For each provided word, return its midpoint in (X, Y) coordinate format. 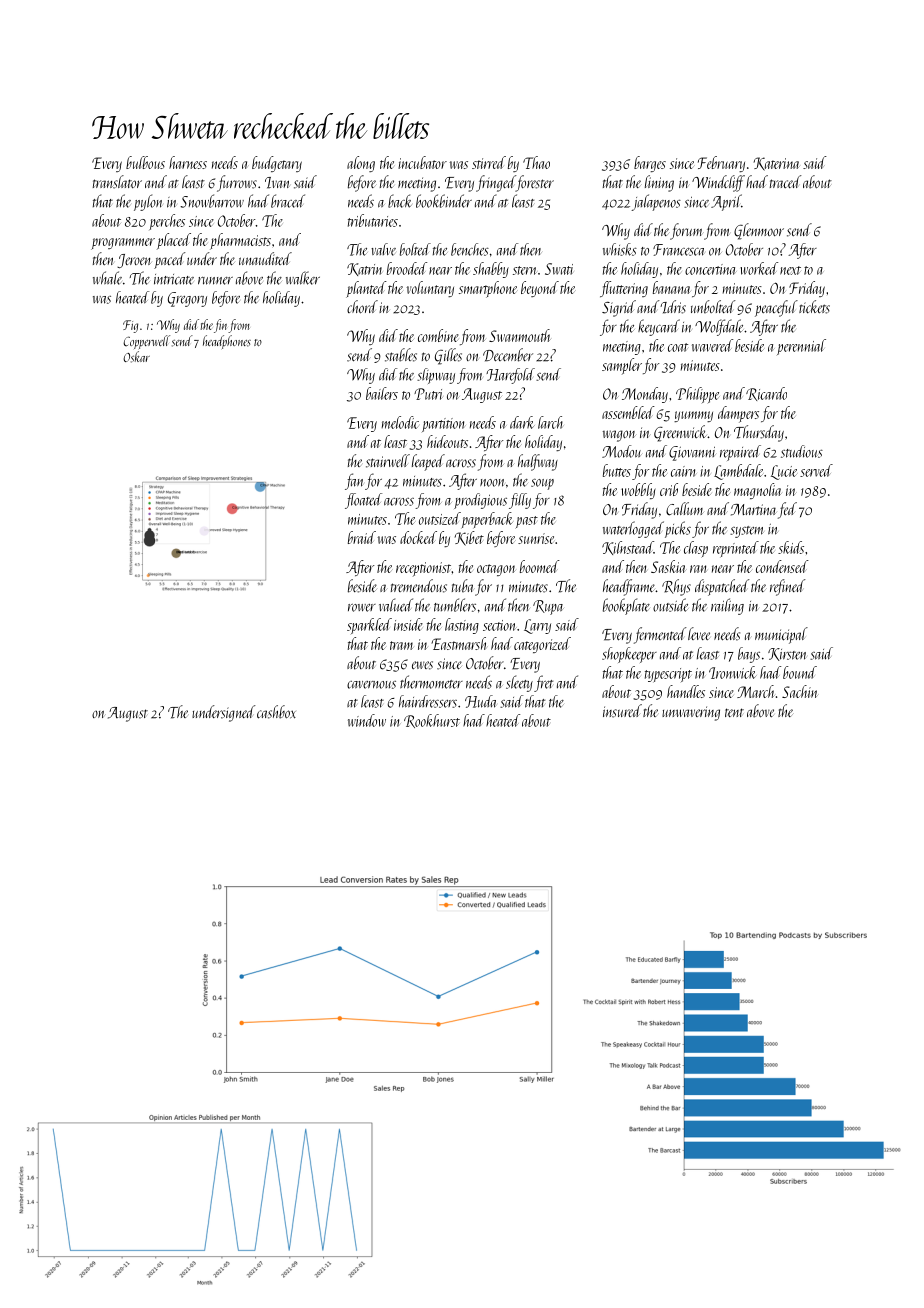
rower (362, 608)
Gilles (448, 356)
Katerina (777, 164)
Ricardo (766, 394)
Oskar (136, 357)
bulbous (145, 162)
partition (443, 425)
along (361, 164)
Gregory (187, 299)
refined (788, 587)
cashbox (276, 712)
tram (401, 645)
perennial (801, 347)
